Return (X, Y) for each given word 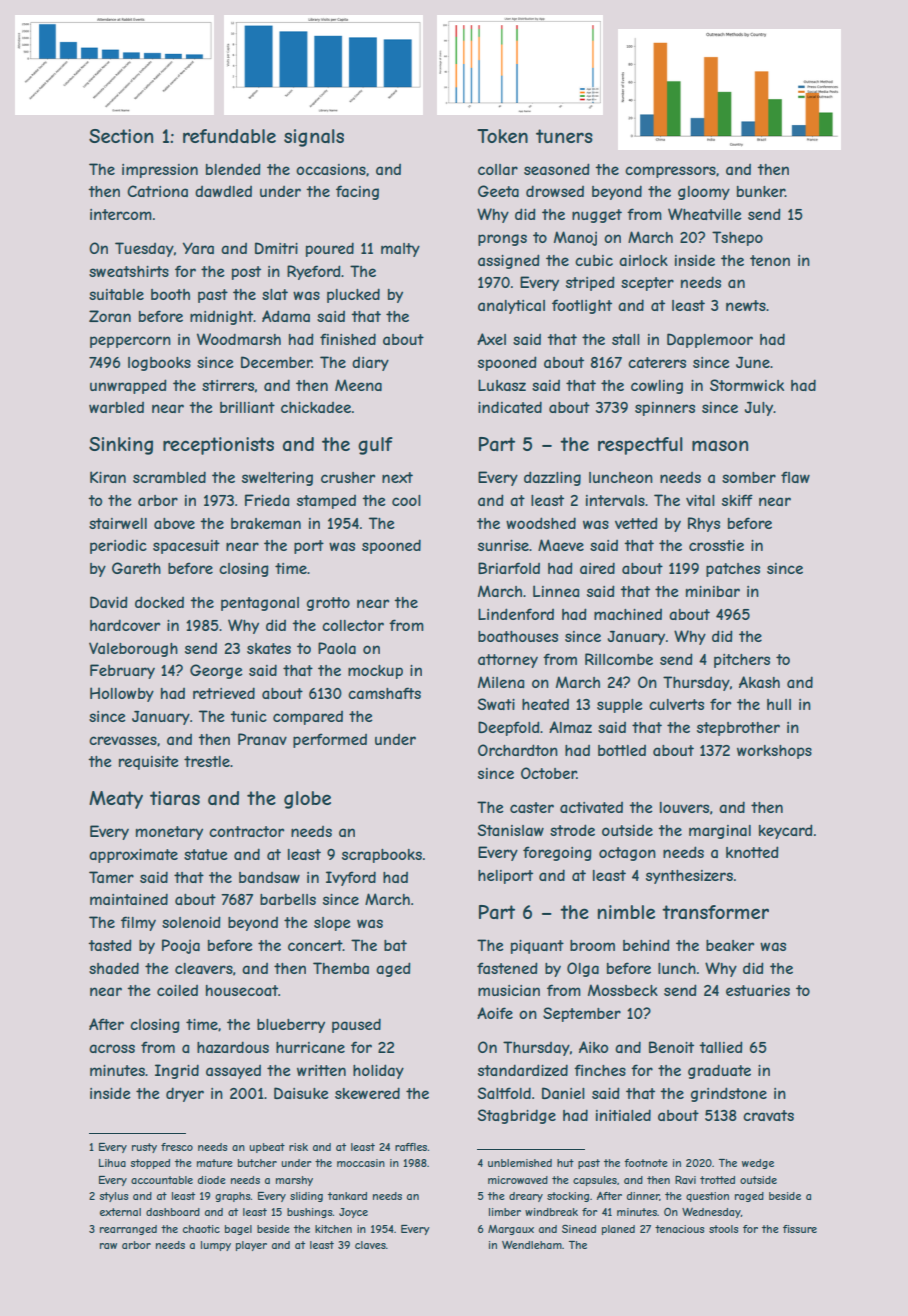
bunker (761, 191)
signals (314, 138)
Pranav (262, 739)
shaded (114, 968)
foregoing (557, 853)
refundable (229, 136)
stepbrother (738, 729)
